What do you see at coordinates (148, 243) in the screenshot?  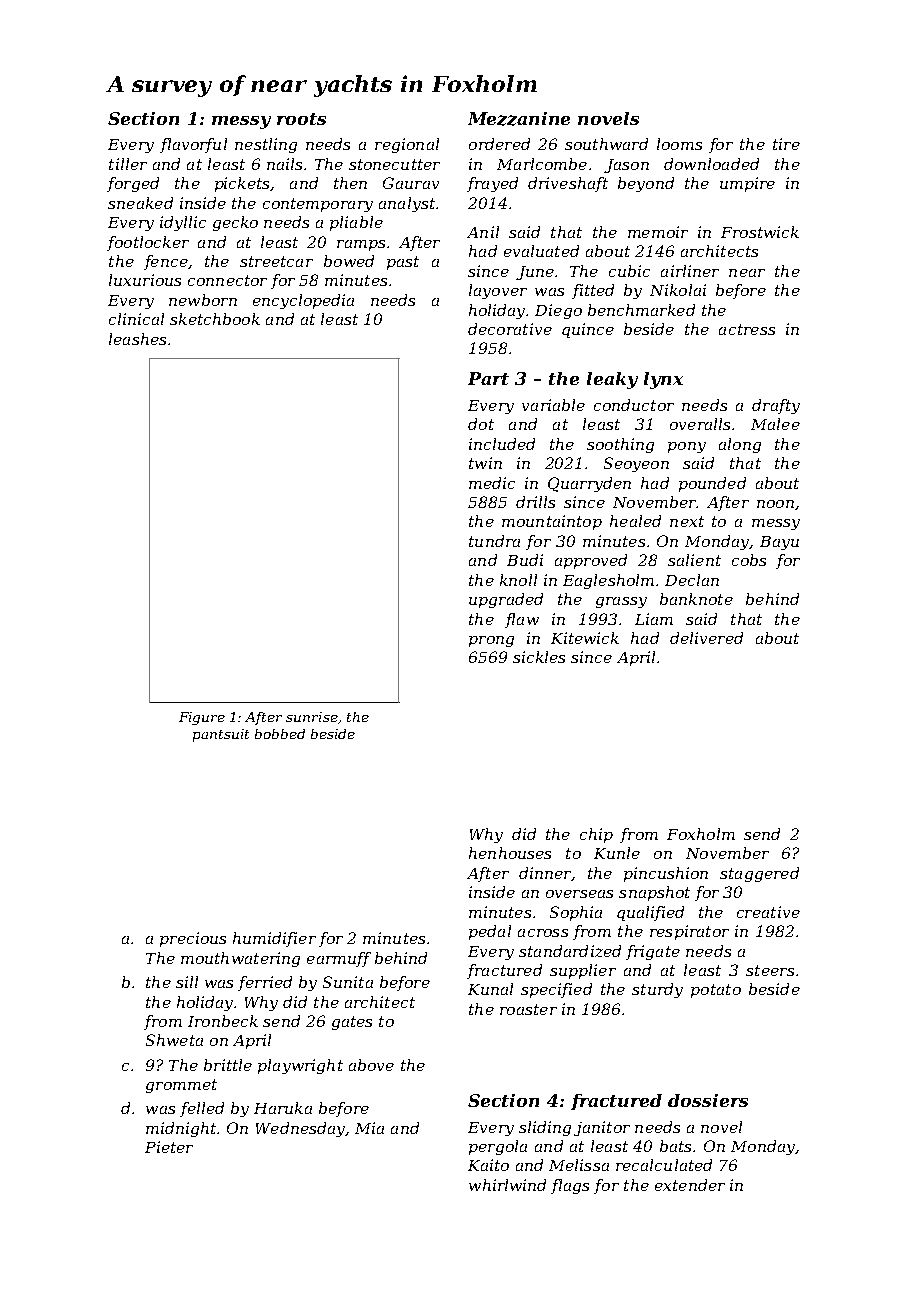 I see `footlocker` at bounding box center [148, 243].
